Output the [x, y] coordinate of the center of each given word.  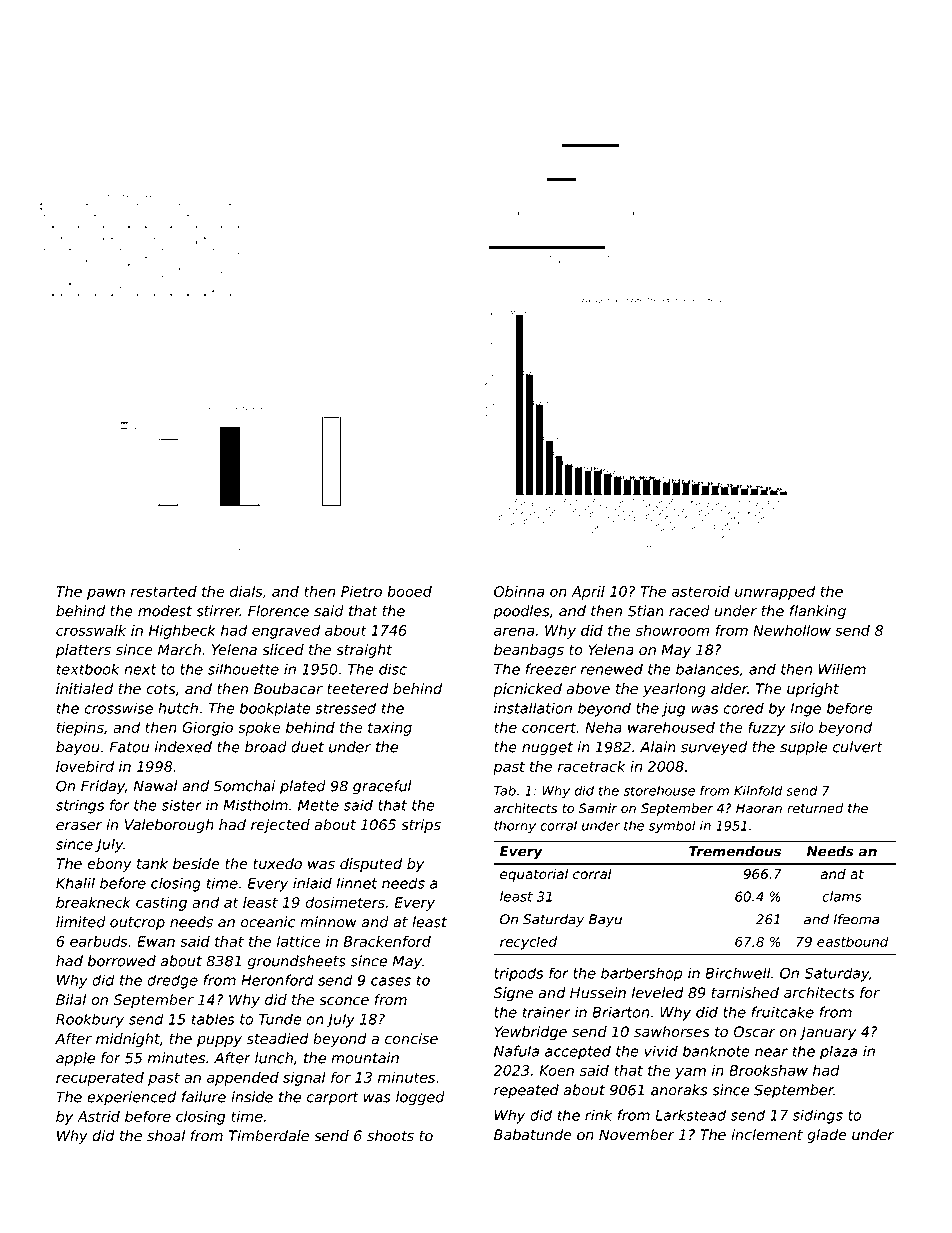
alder [729, 688]
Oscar [755, 1032]
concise [411, 1039]
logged [420, 1098]
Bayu [605, 920]
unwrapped [775, 593]
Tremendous [735, 851]
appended [243, 1079]
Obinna [519, 591]
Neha [603, 727]
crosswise [118, 708]
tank [152, 863]
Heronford [277, 980]
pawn [106, 594]
